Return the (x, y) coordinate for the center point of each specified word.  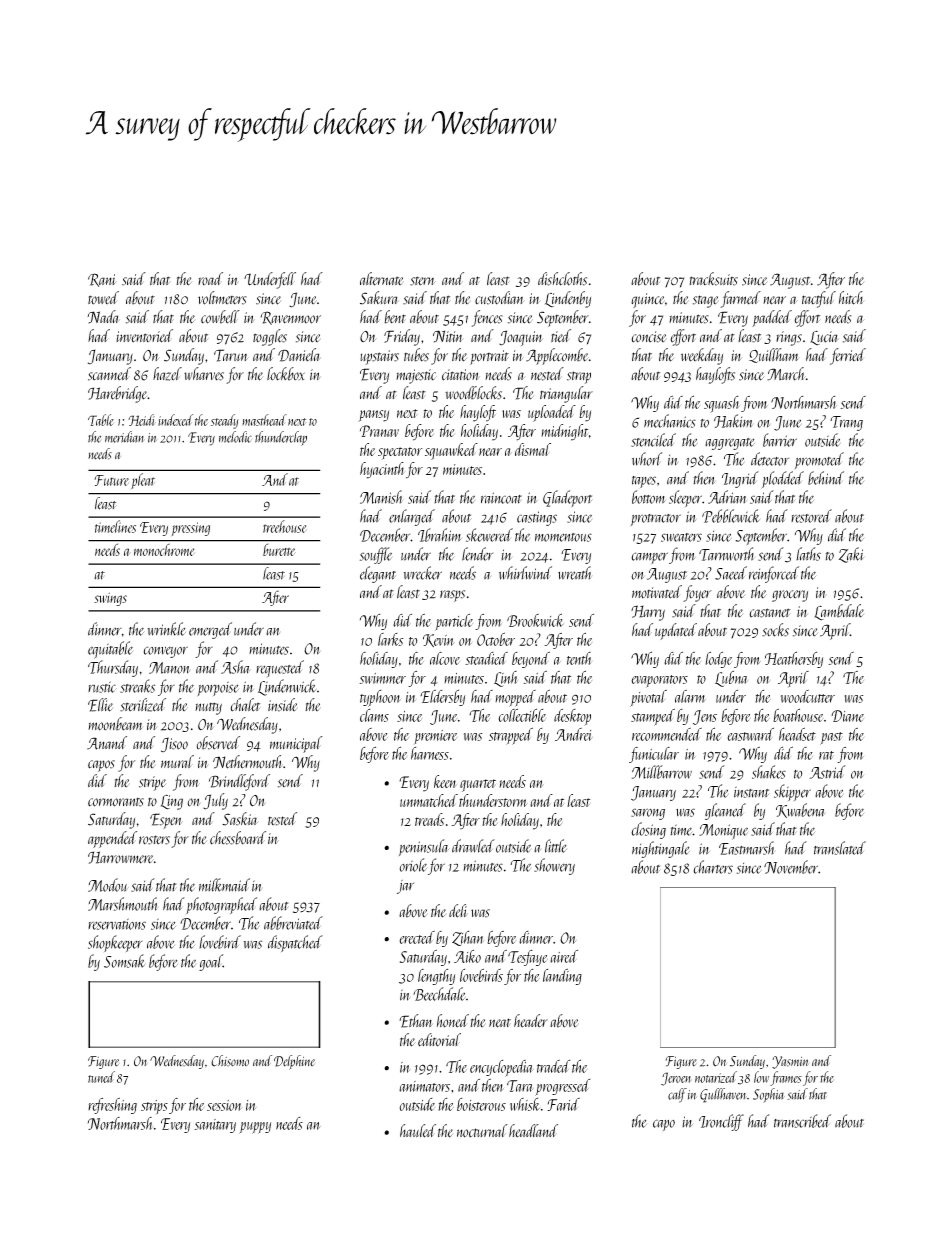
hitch (851, 298)
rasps (452, 596)
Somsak (124, 961)
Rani (102, 280)
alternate (382, 279)
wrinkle (167, 629)
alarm (690, 696)
